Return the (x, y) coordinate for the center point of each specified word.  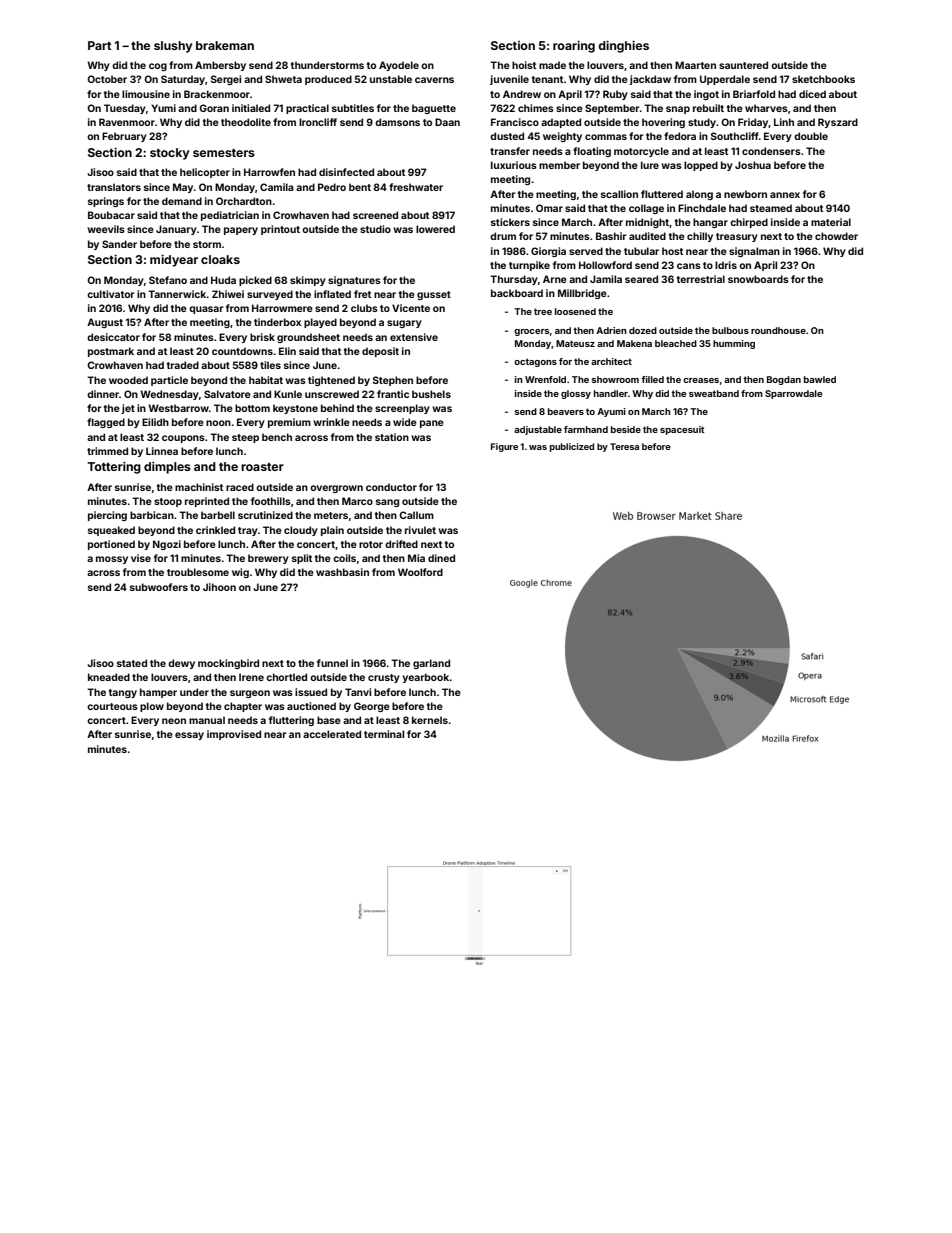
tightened (331, 381)
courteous (112, 706)
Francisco (515, 122)
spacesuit (682, 430)
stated (132, 663)
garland (431, 664)
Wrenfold (545, 379)
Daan (447, 122)
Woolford (420, 572)
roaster (262, 467)
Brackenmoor (217, 94)
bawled (820, 379)
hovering (663, 123)
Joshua (753, 165)
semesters (224, 153)
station (392, 437)
